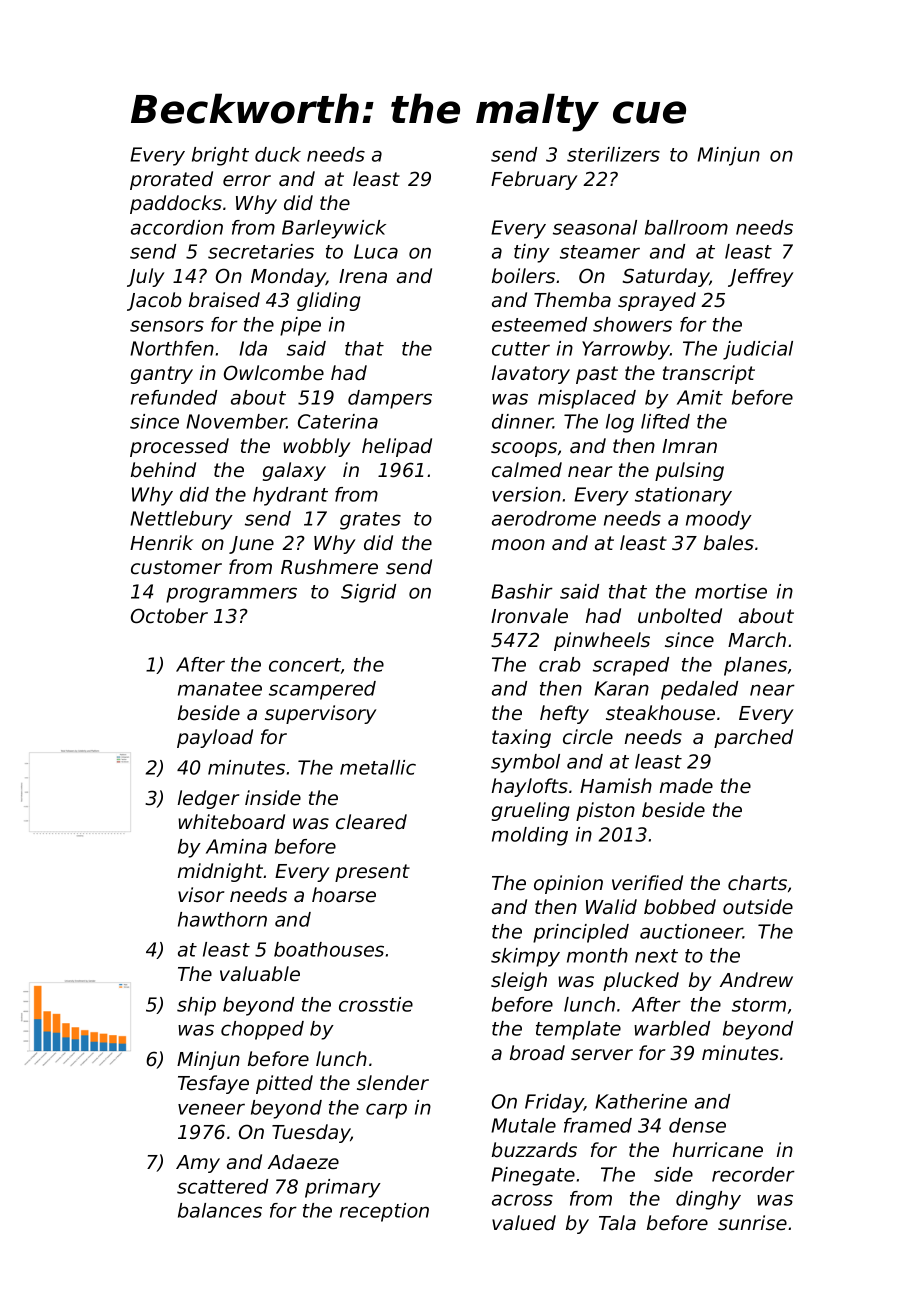 The width and height of the document is (924, 1311). Describe the element at coordinates (196, 1006) in the document. I see `ship` at that location.
